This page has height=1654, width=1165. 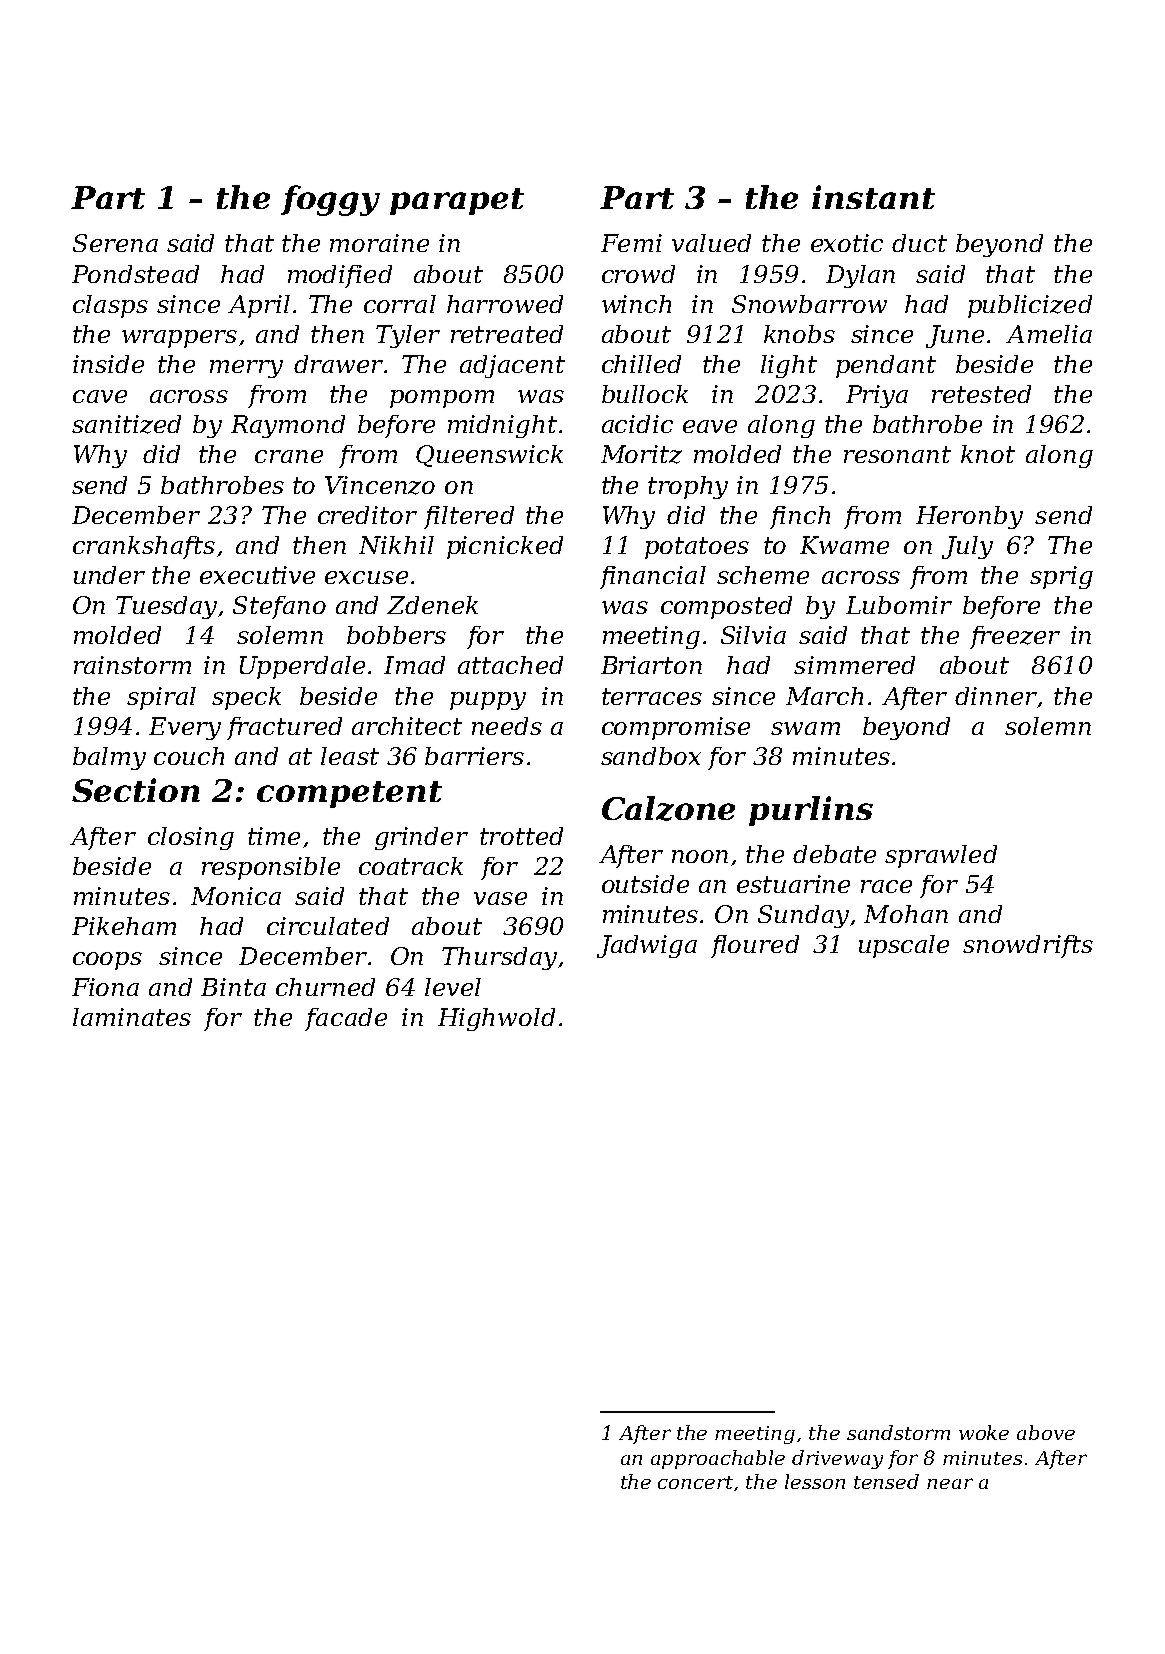 I want to click on closing, so click(x=191, y=838).
